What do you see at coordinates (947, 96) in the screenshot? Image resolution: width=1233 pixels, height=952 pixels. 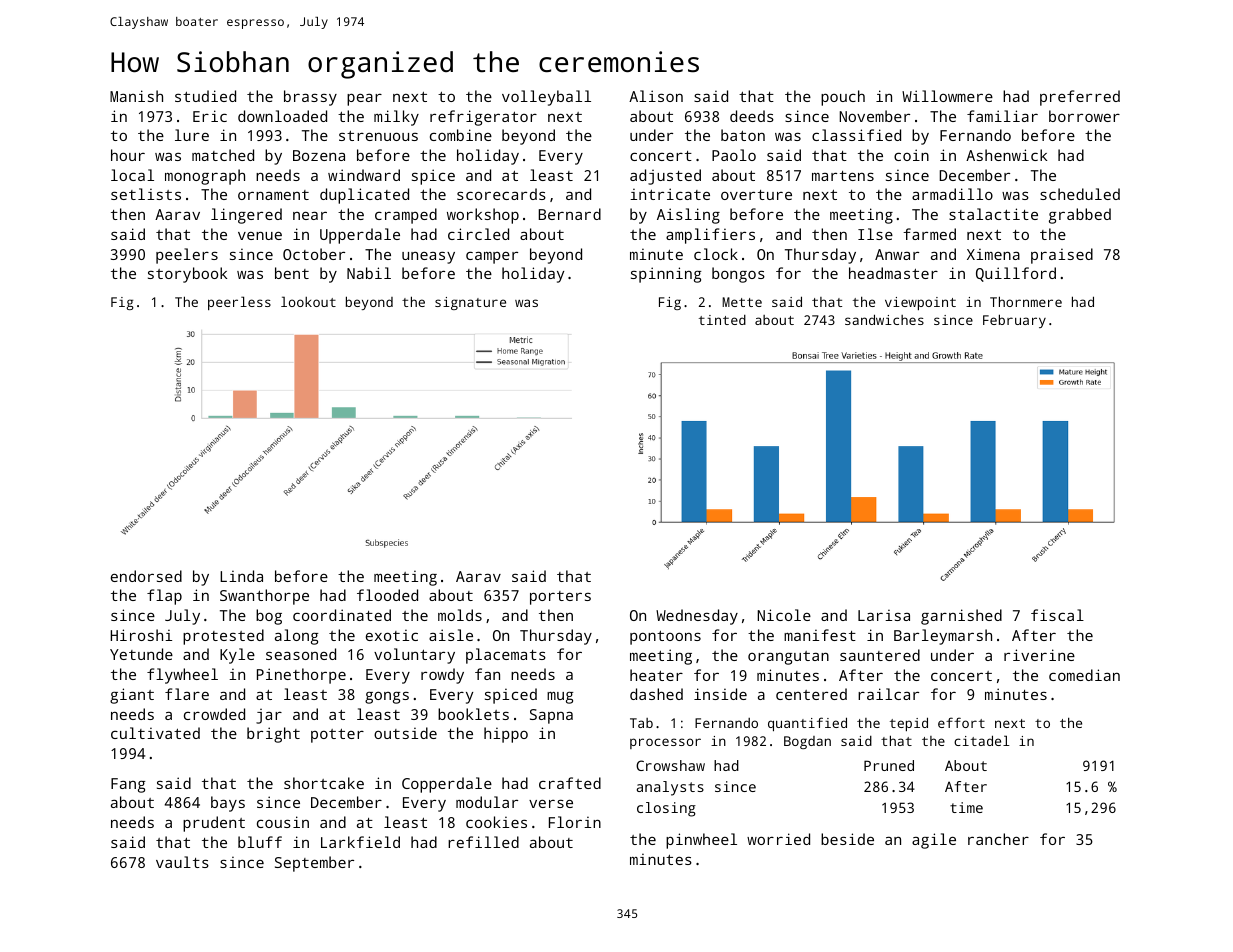 I see `Willowmere` at bounding box center [947, 96].
